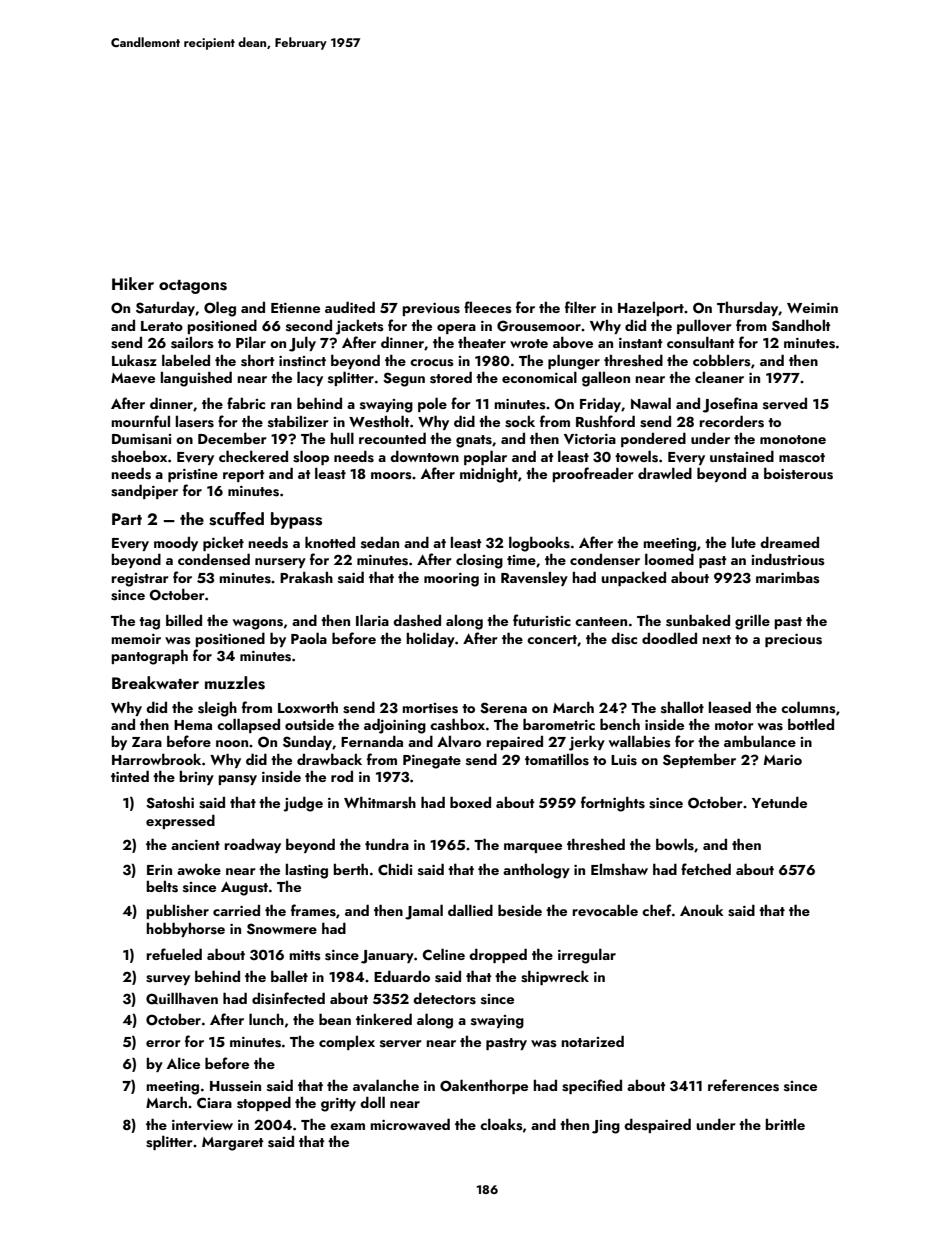 This screenshot has height=1233, width=952. I want to click on stopped, so click(264, 1103).
